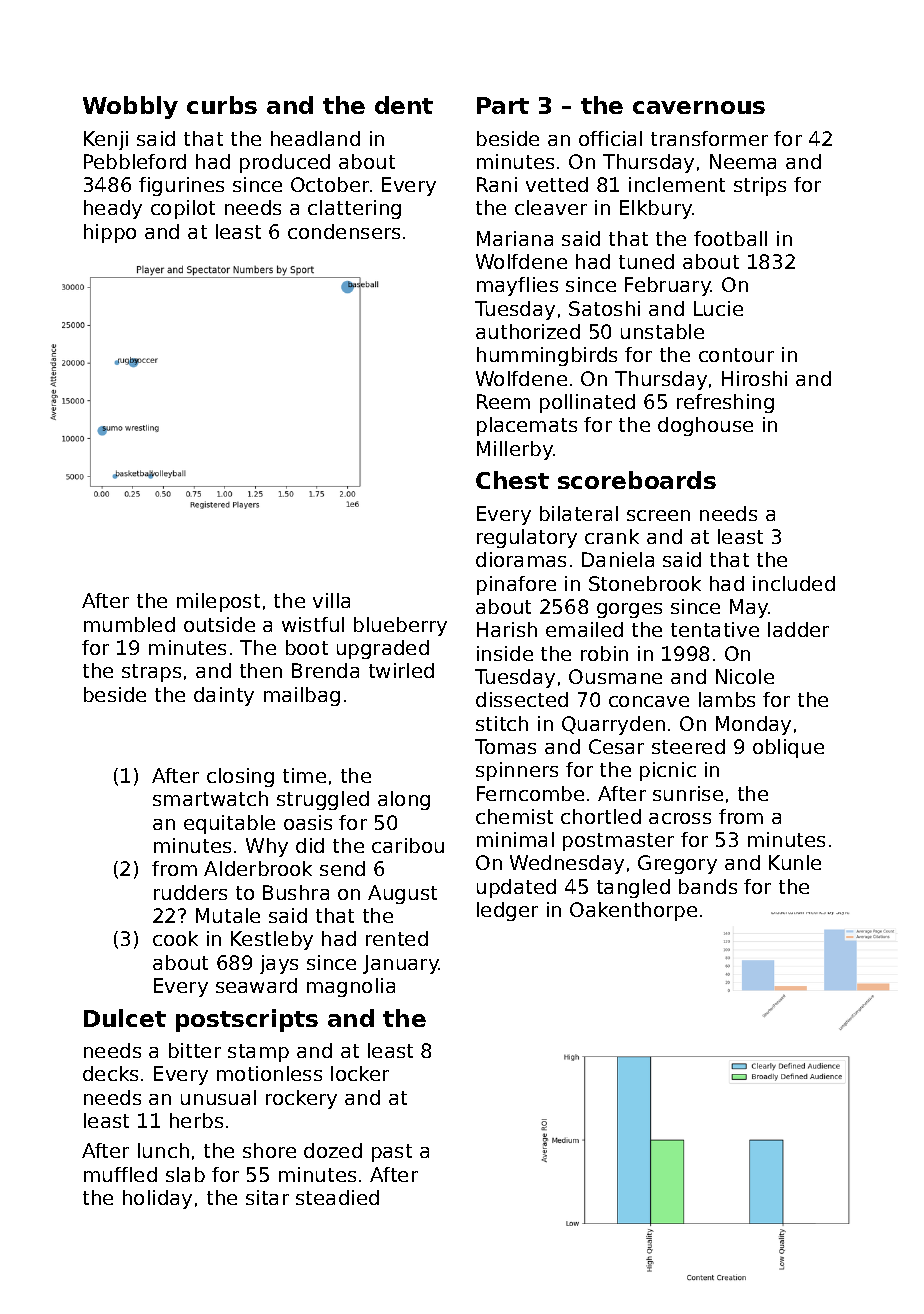  I want to click on Oakenthorpe, so click(633, 911).
